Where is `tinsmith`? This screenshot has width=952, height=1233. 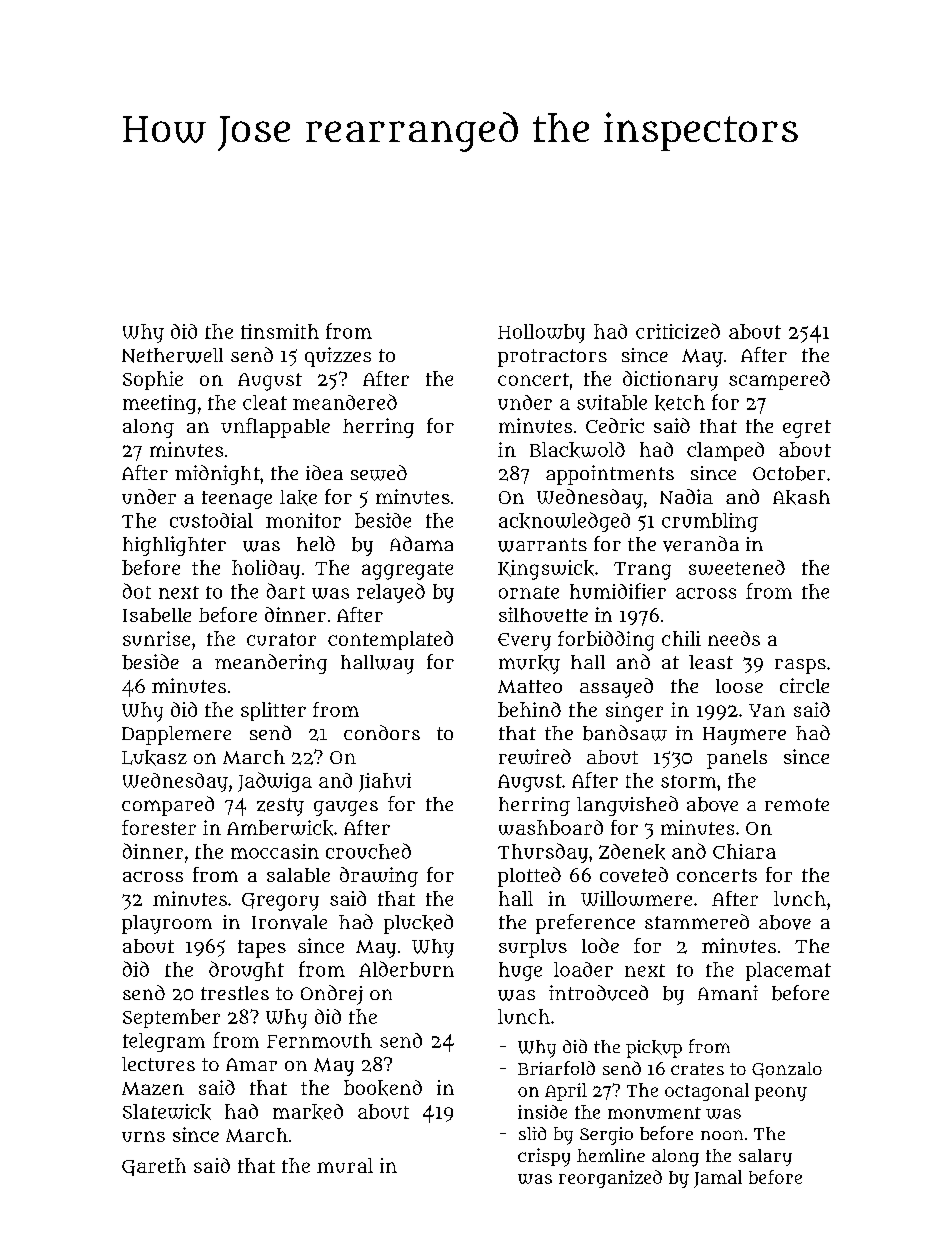 tinsmith is located at coordinates (280, 331).
